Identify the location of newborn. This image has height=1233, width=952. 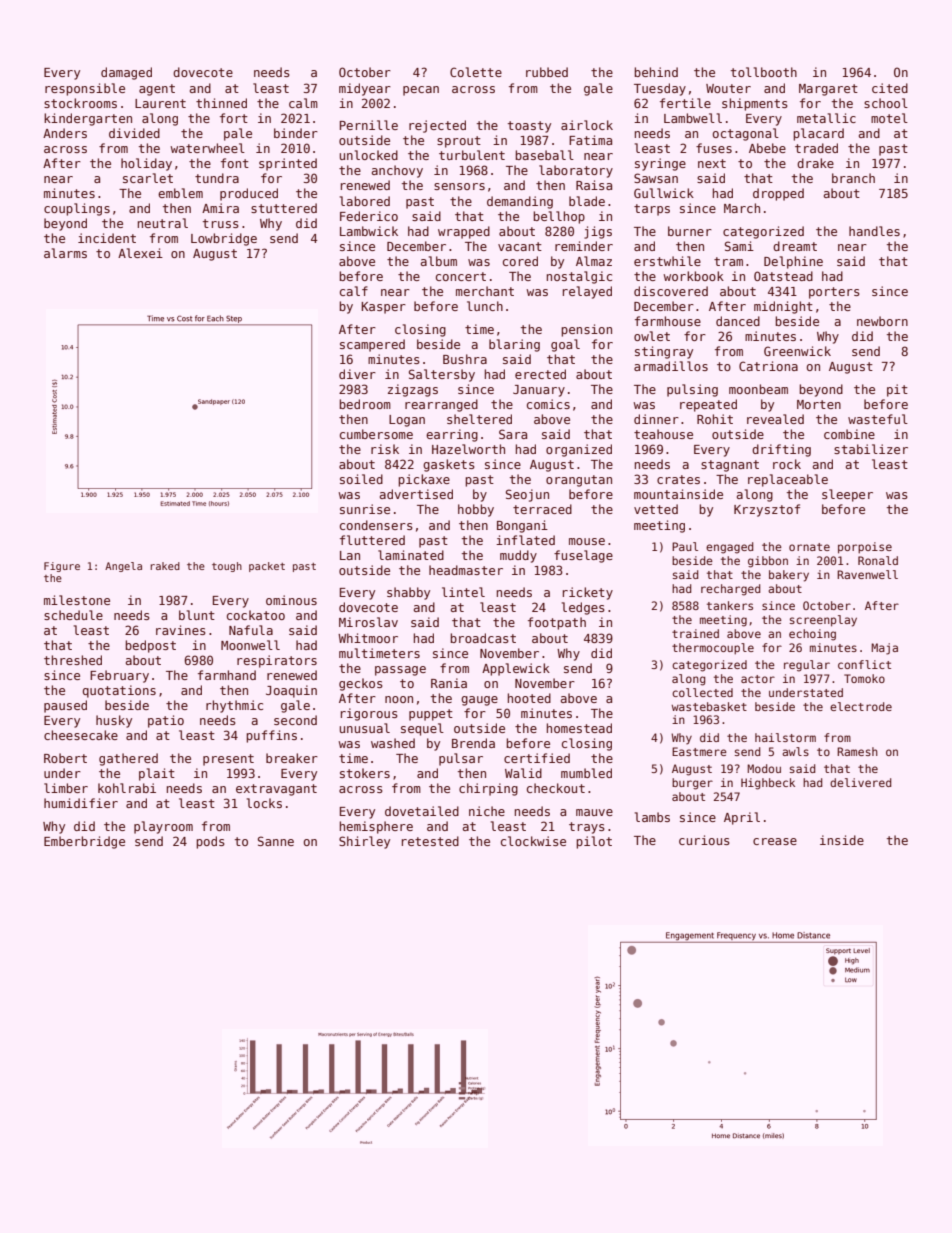
(882, 321).
